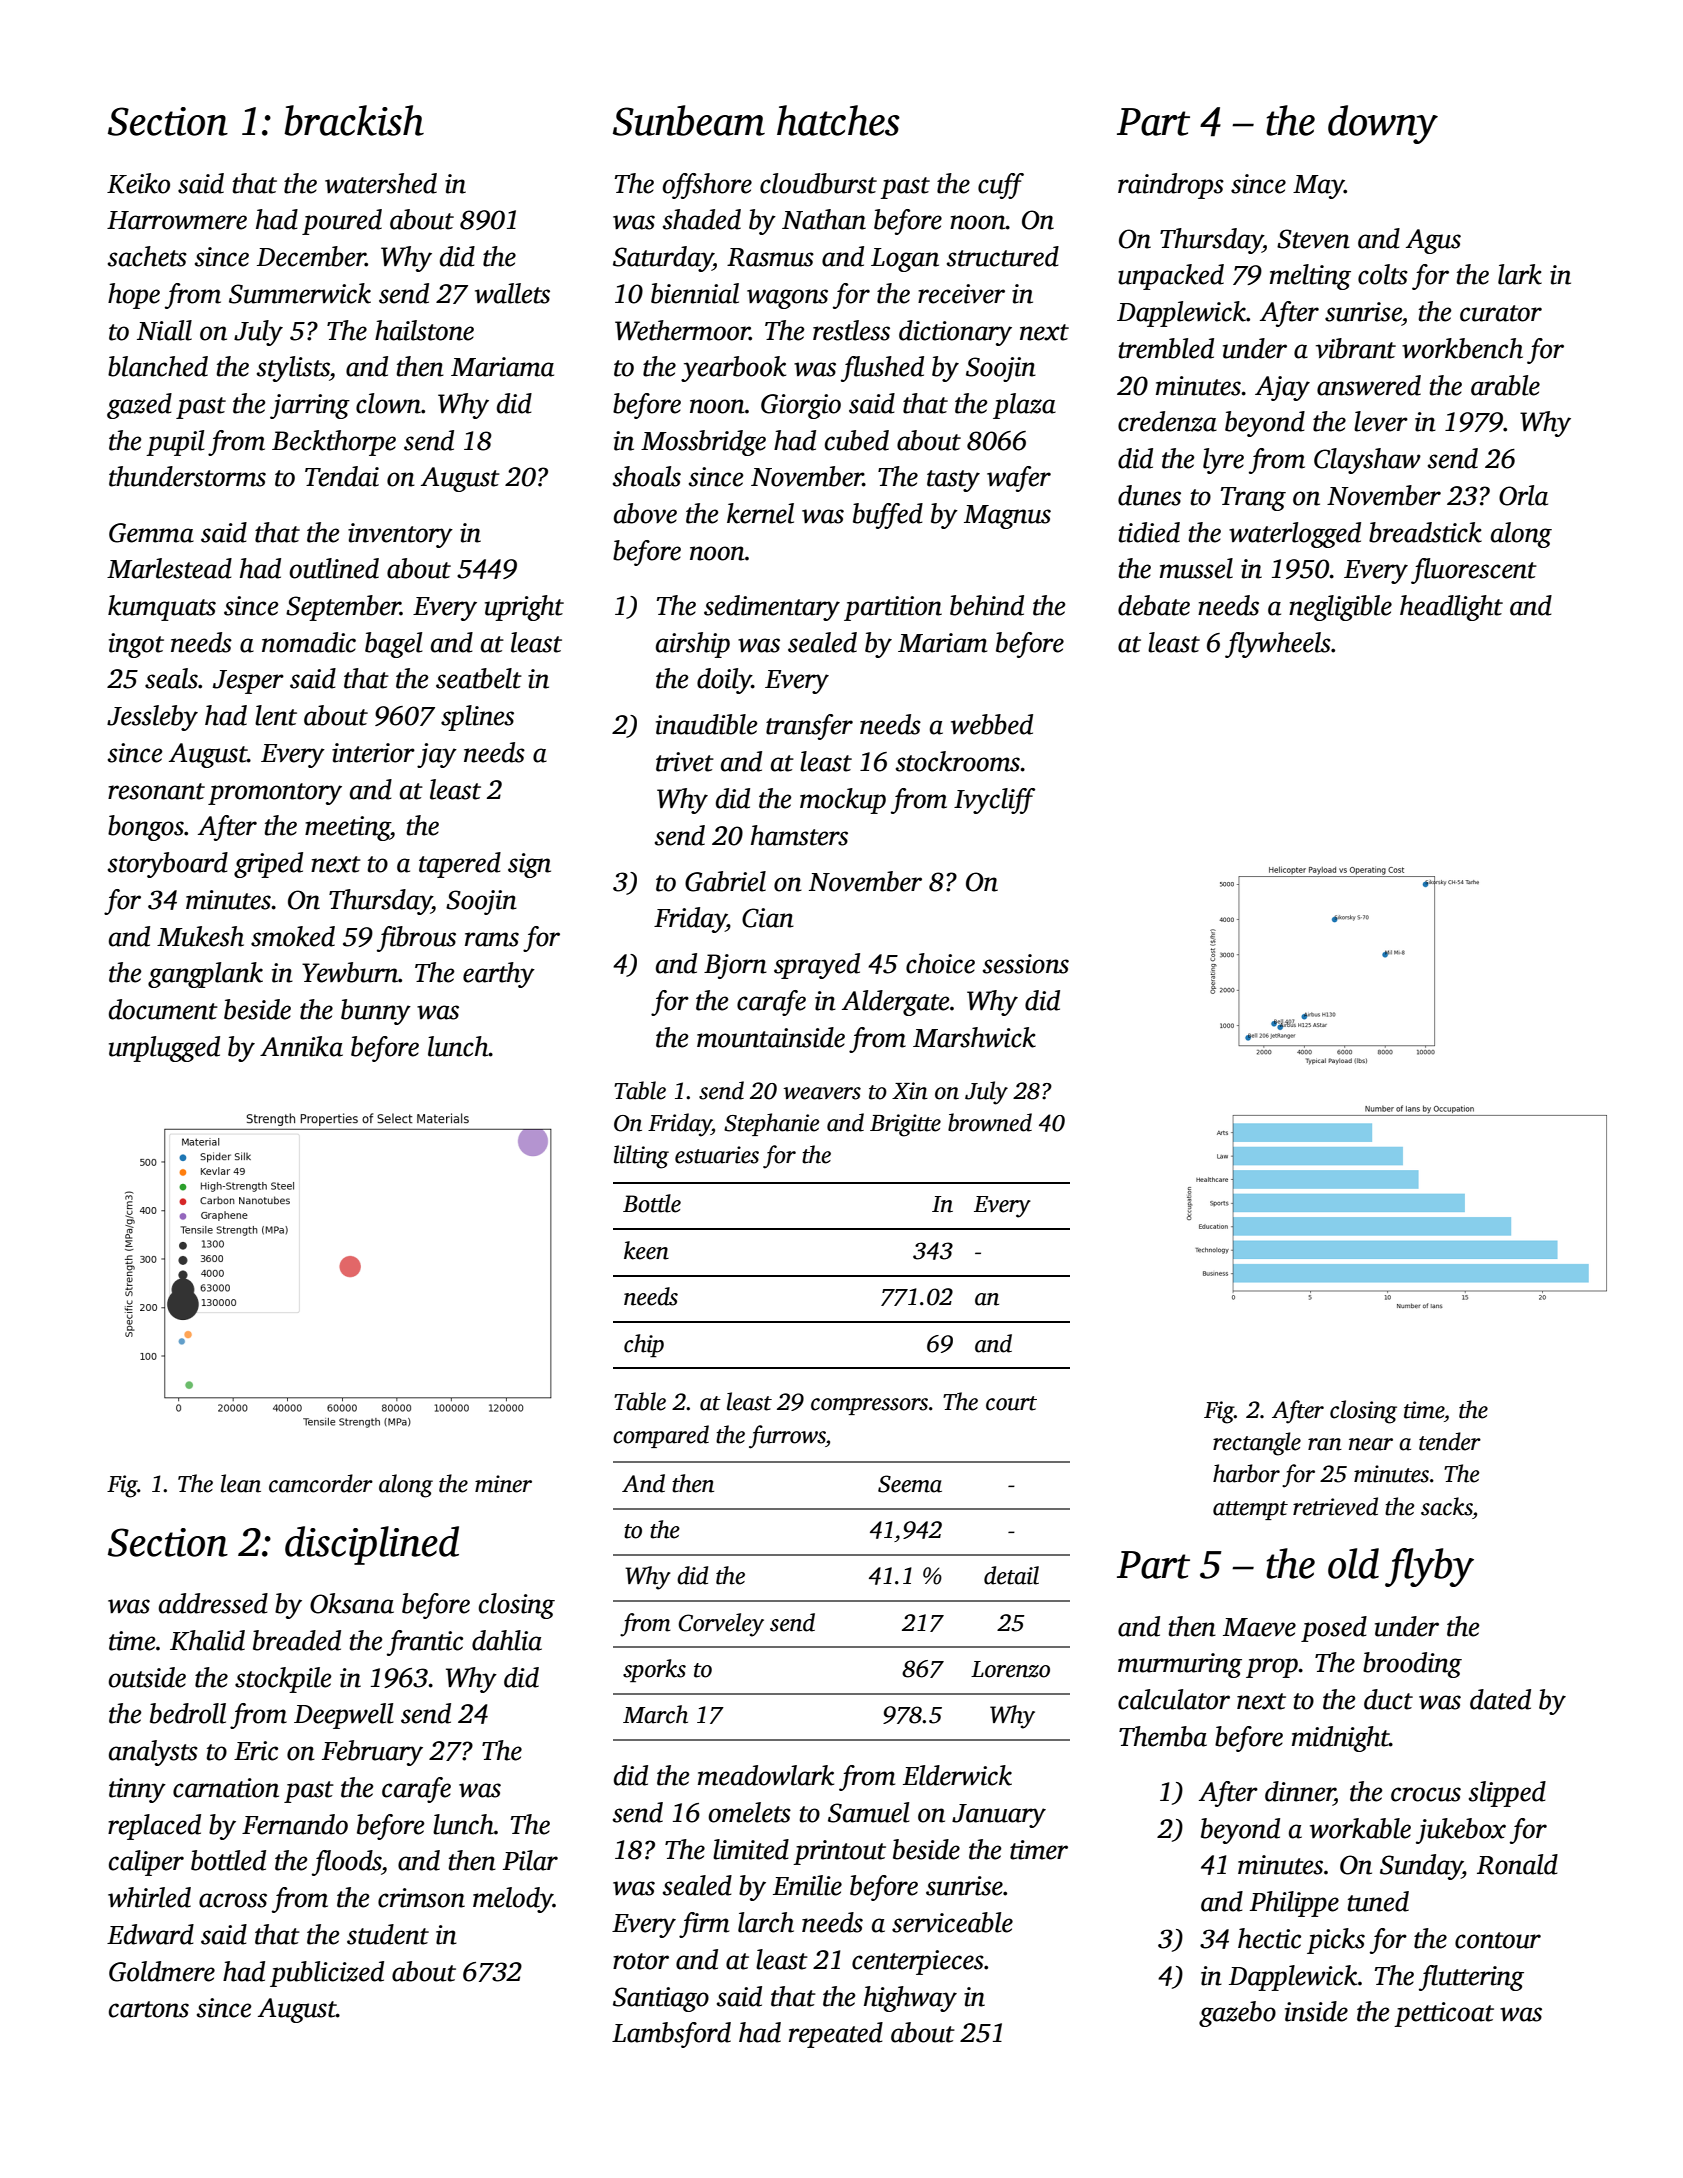 Image resolution: width=1683 pixels, height=2178 pixels. What do you see at coordinates (164, 1049) in the image?
I see `unplugged` at bounding box center [164, 1049].
